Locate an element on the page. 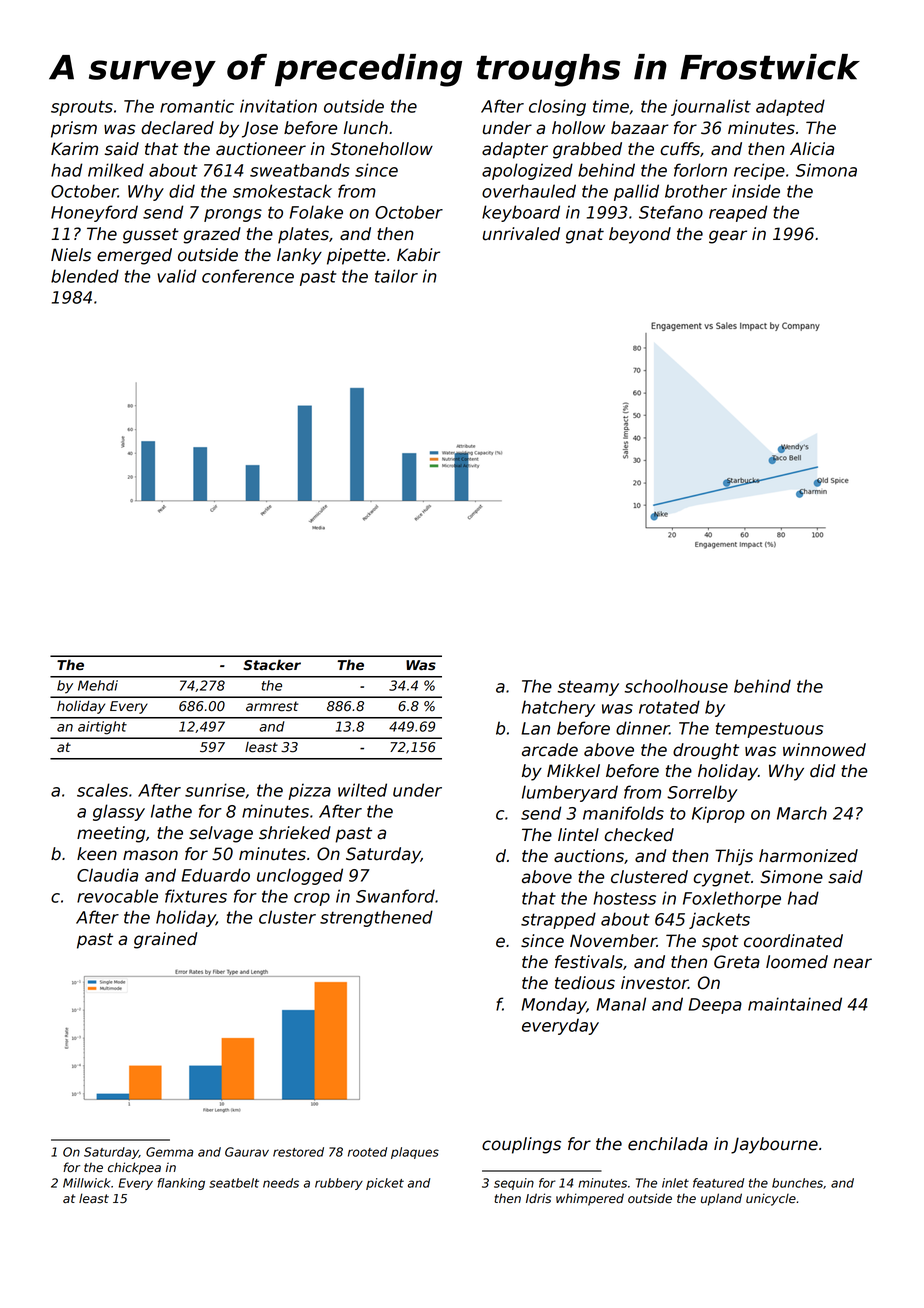 The image size is (924, 1308). manifolds is located at coordinates (623, 813).
